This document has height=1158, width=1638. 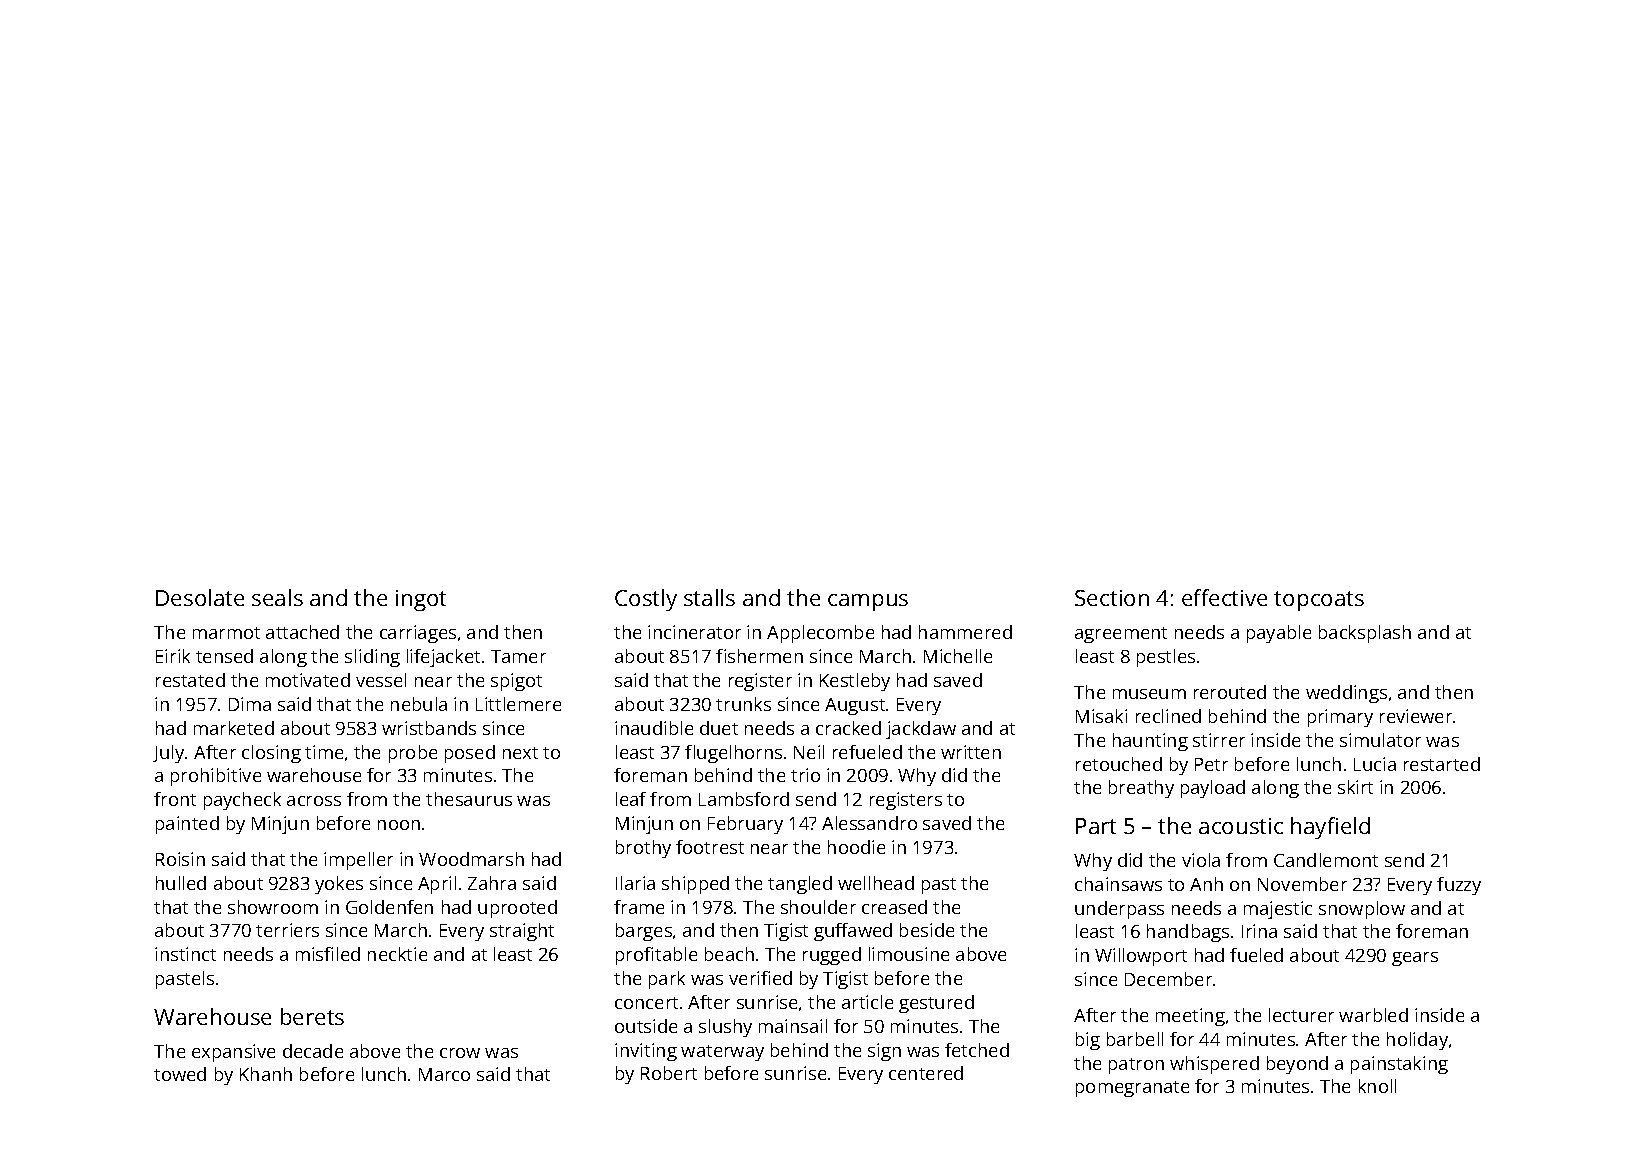 I want to click on towed, so click(x=180, y=1074).
